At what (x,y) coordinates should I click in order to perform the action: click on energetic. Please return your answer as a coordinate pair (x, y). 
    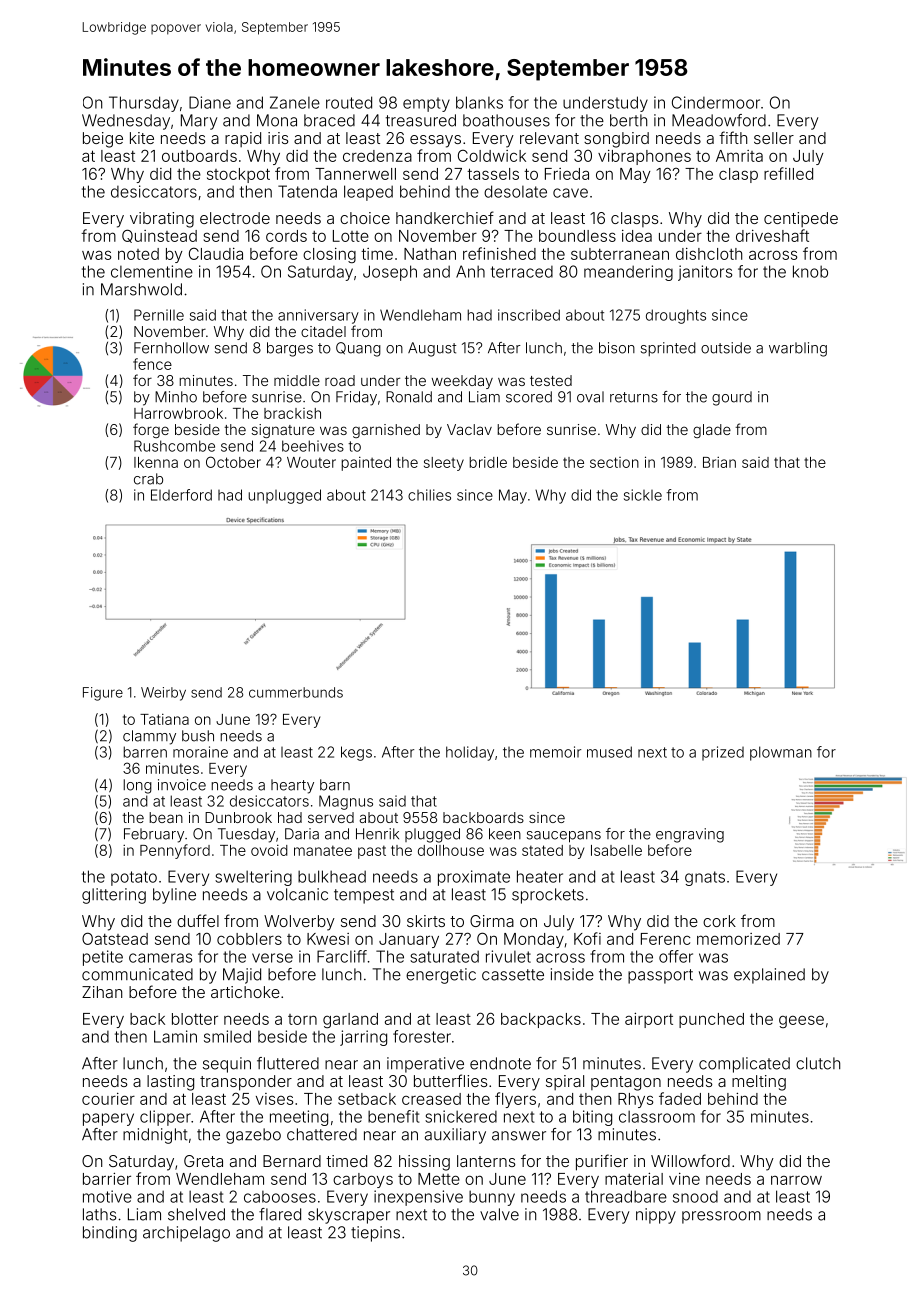
    Looking at the image, I should click on (441, 976).
